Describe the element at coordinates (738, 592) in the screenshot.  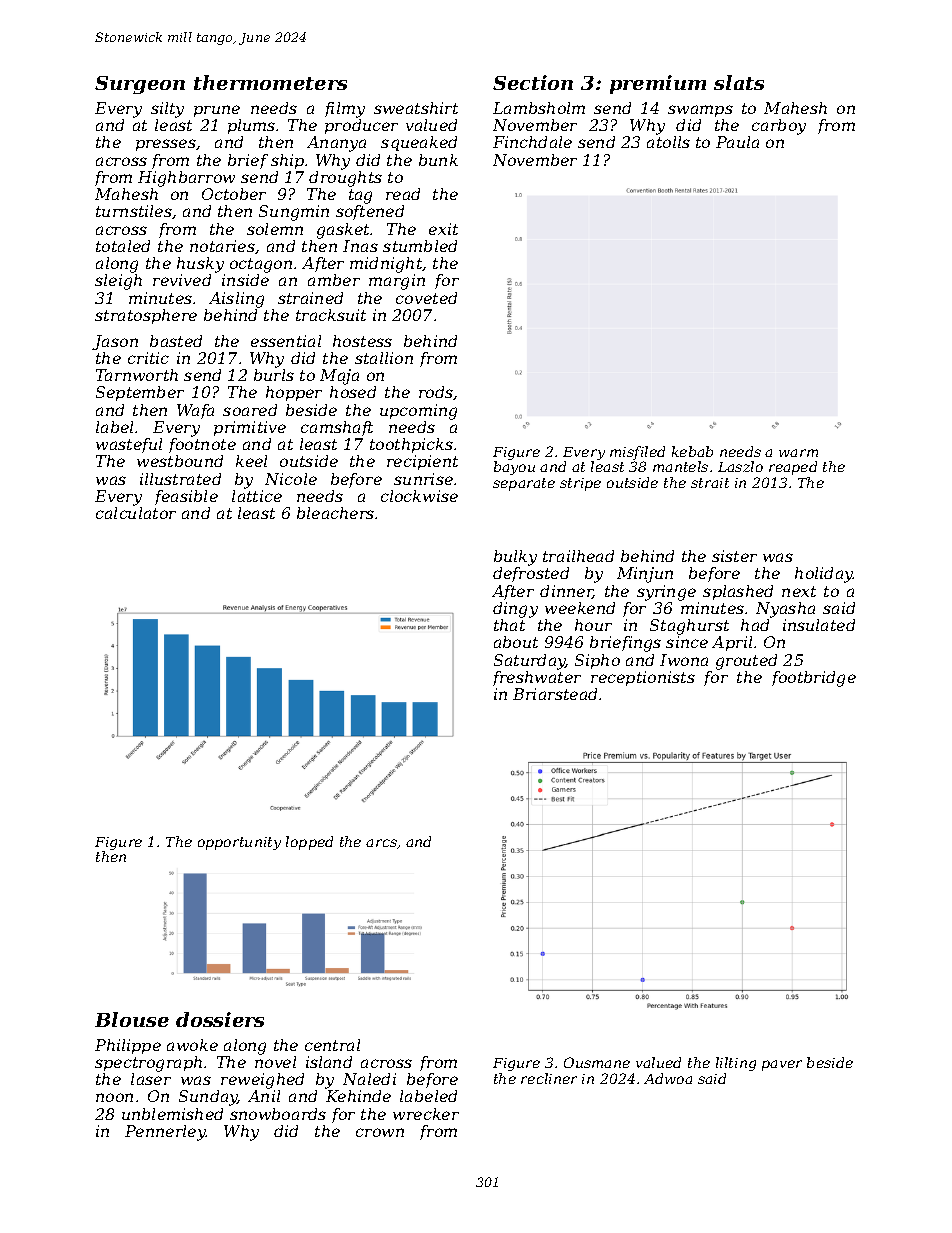
I see `splashed` at that location.
